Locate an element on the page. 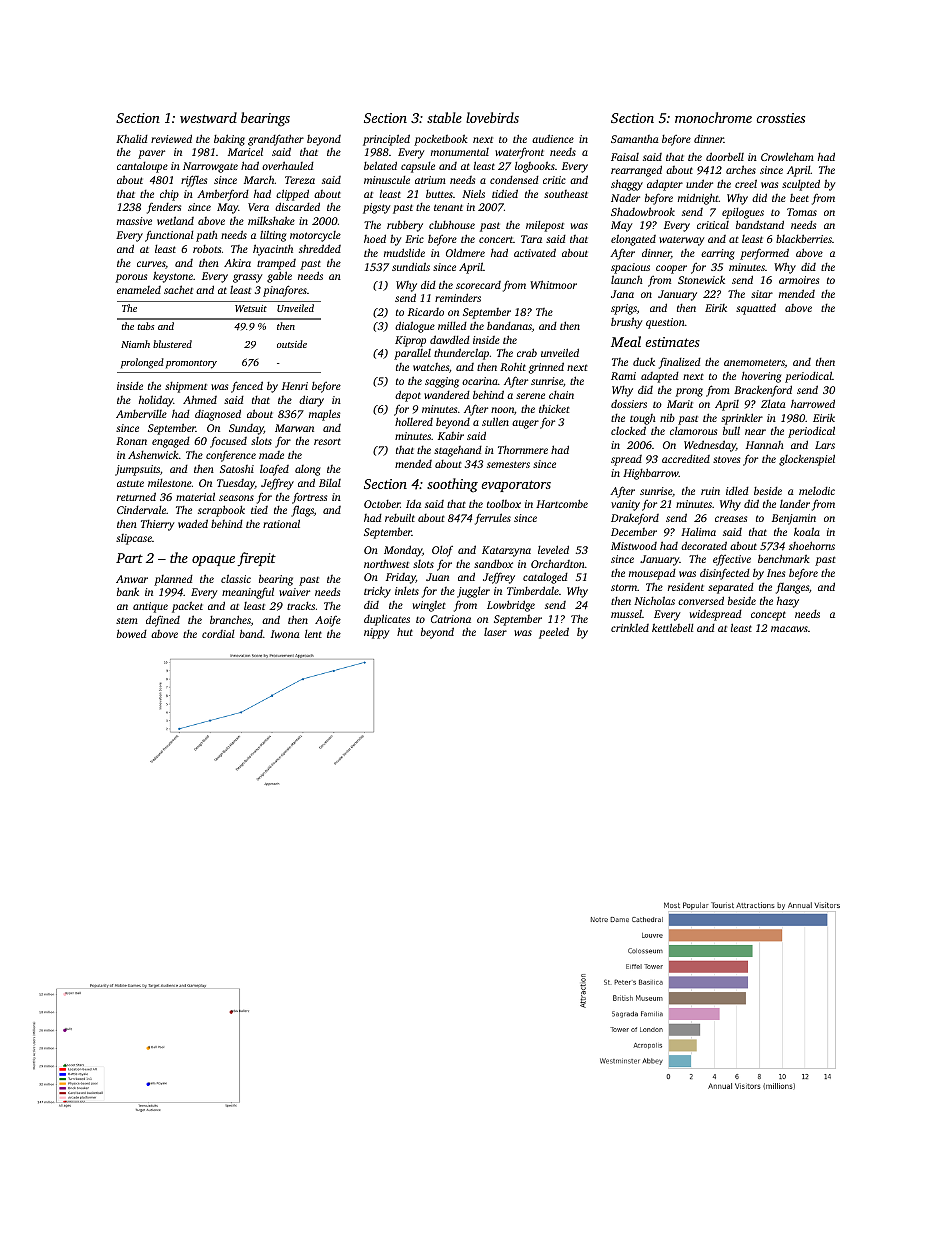  melodic is located at coordinates (817, 491).
